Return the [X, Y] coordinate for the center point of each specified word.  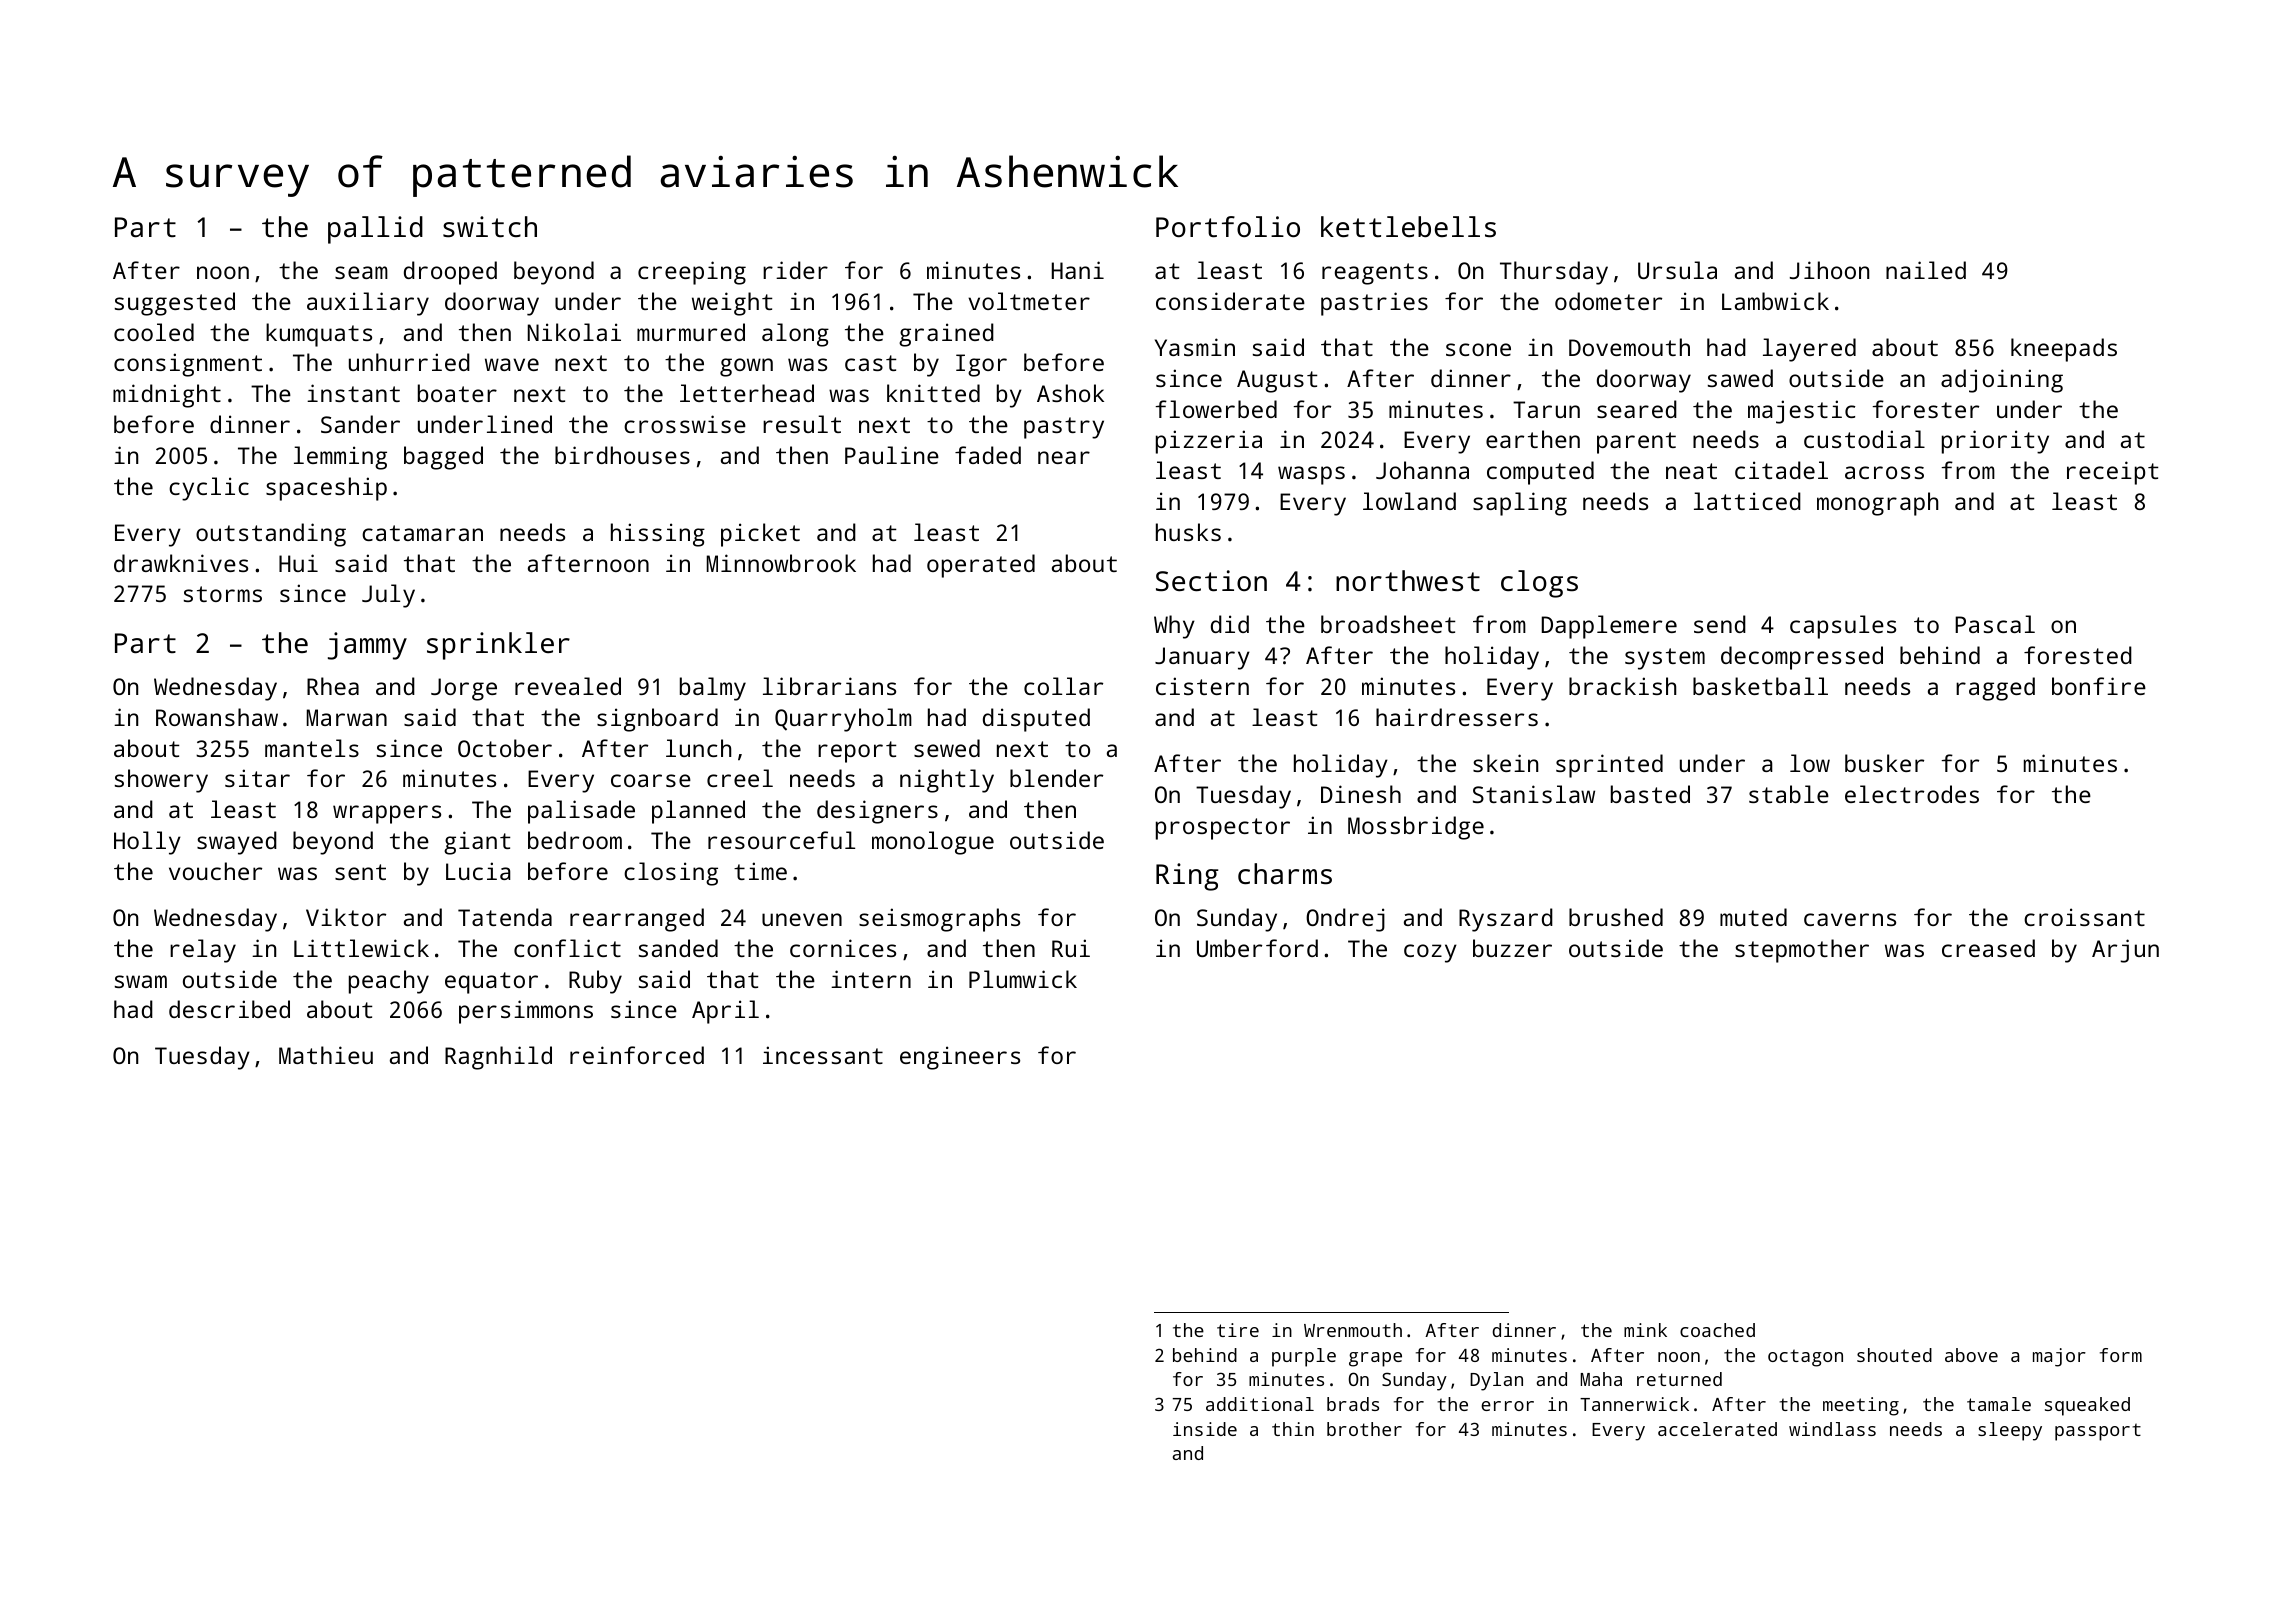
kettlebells [1408, 227]
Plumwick [1023, 979]
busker [1884, 763]
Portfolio [1228, 227]
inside [1205, 1429]
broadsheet [1388, 624]
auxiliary [368, 304]
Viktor [346, 917]
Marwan [347, 717]
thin [1293, 1429]
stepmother [1802, 951]
